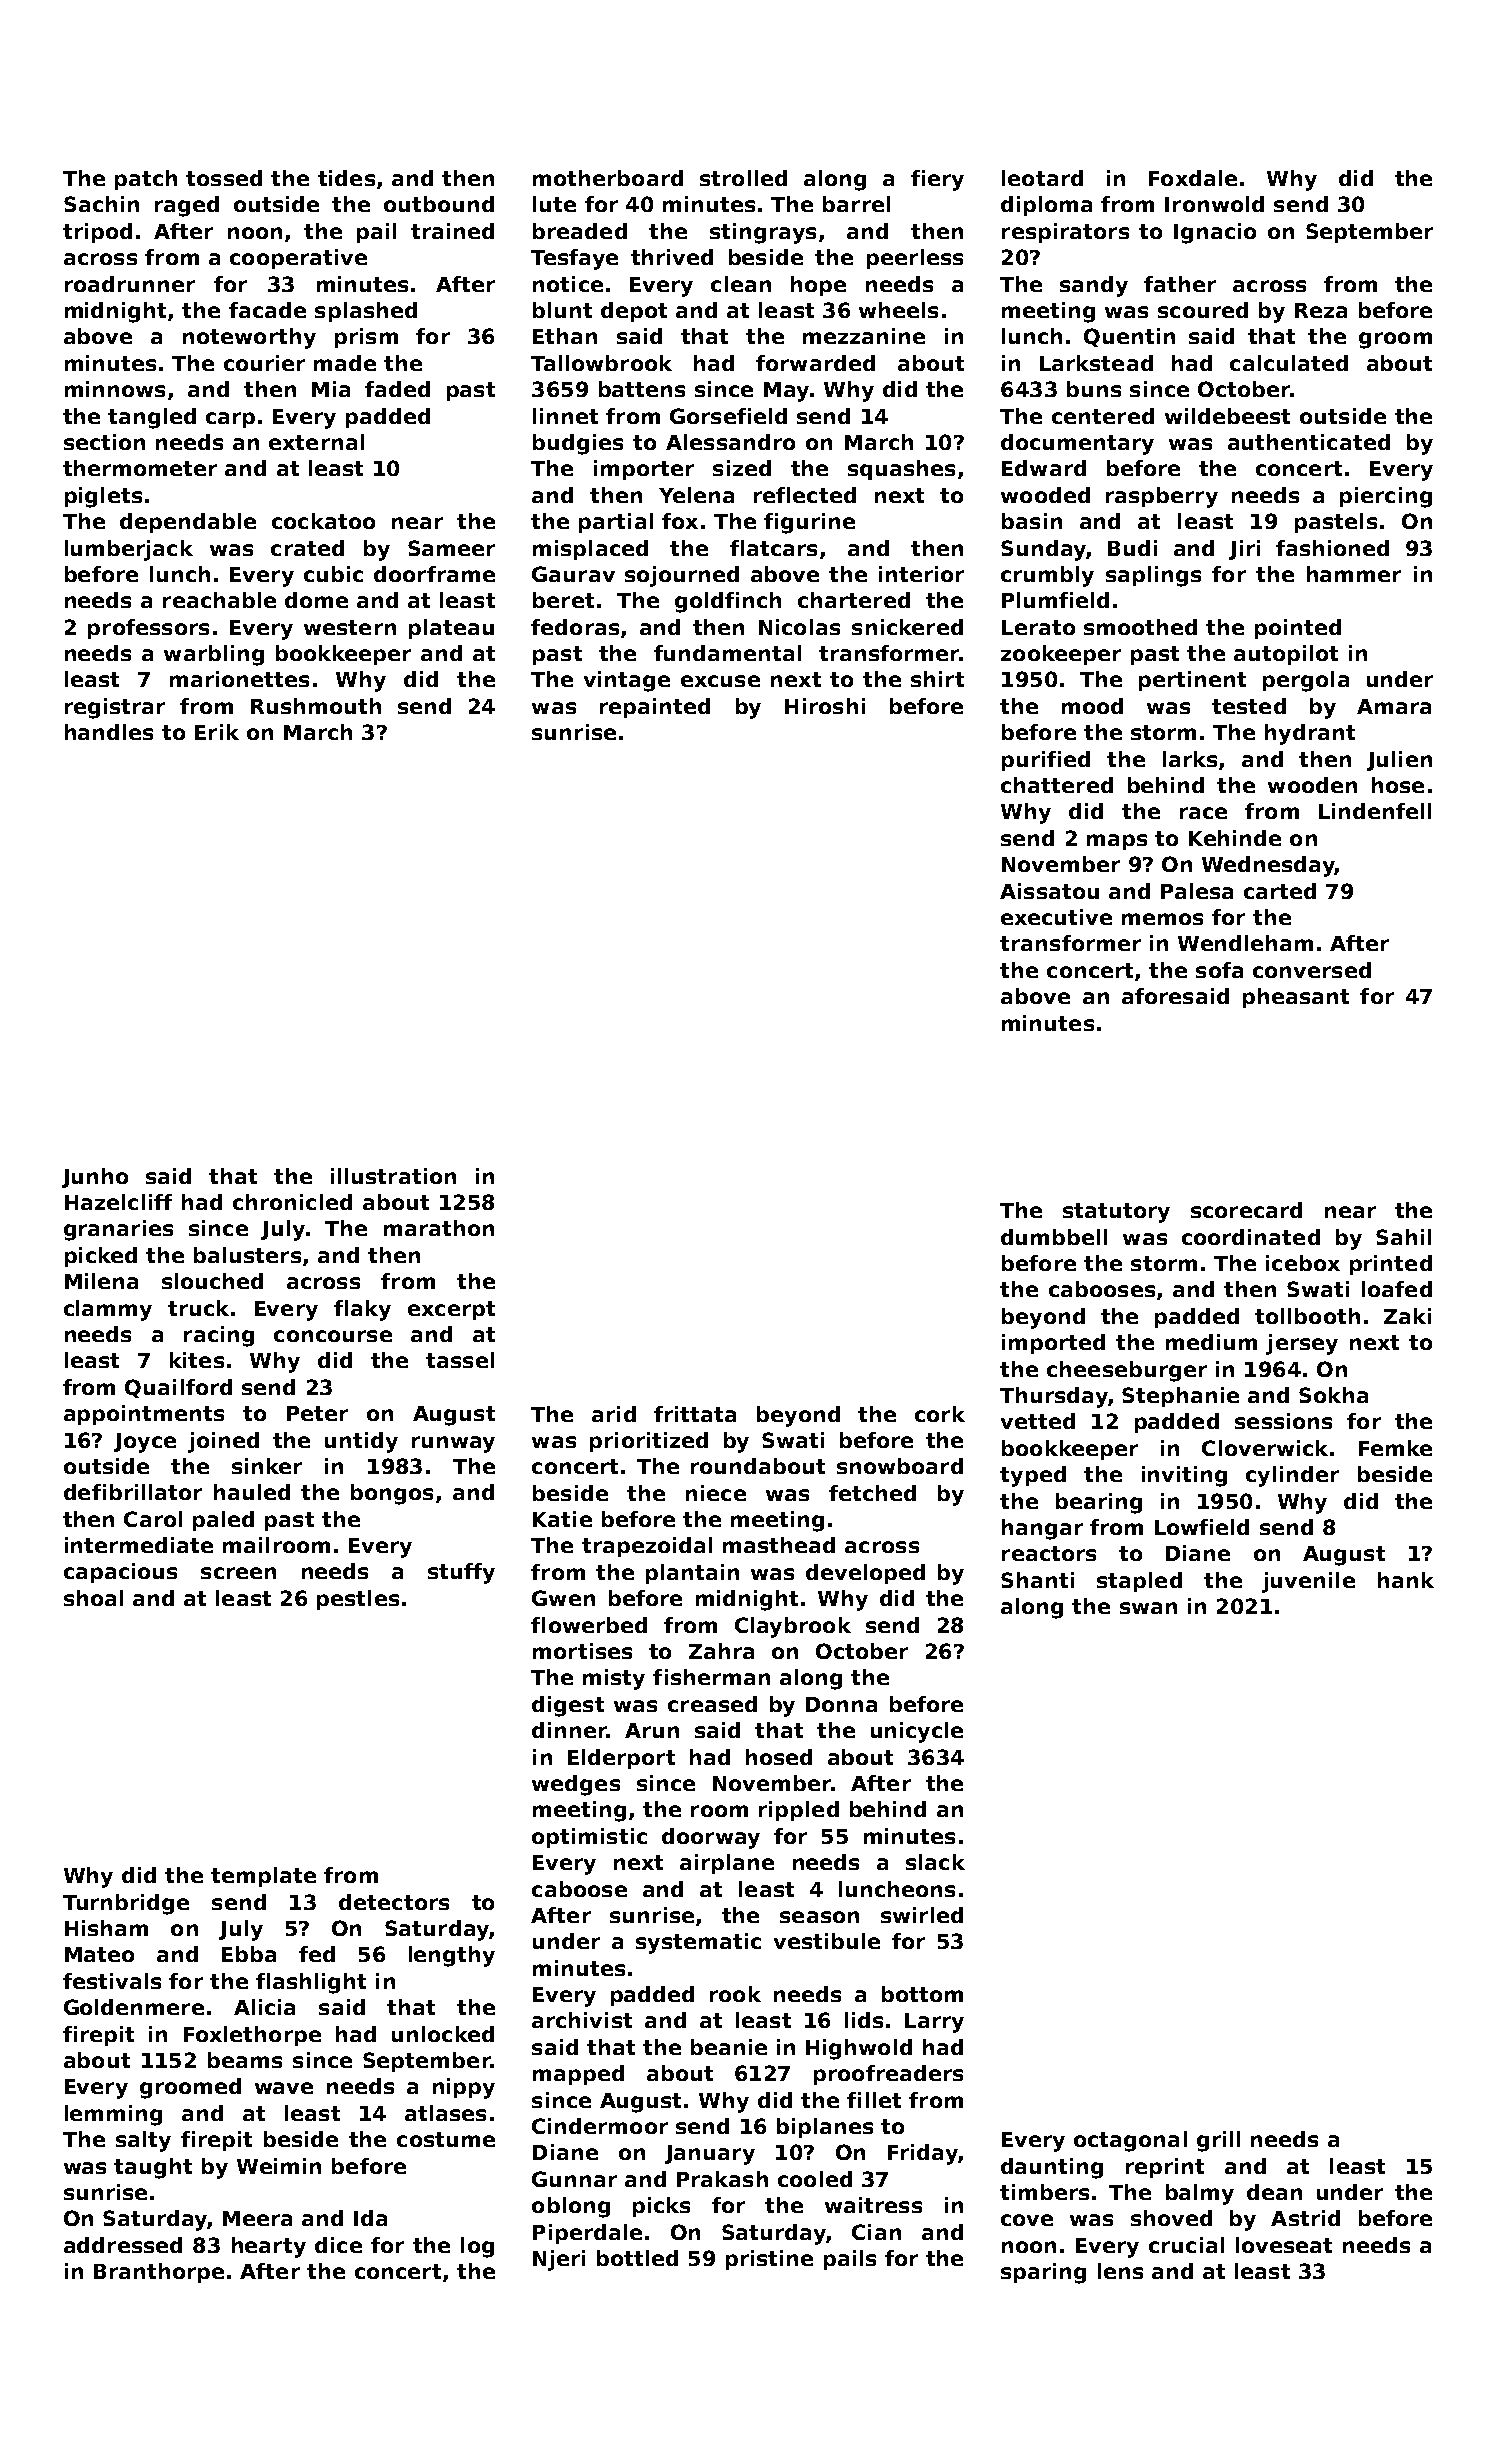 This screenshot has height=2464, width=1496. Describe the element at coordinates (565, 336) in the screenshot. I see `Ethan` at that location.
